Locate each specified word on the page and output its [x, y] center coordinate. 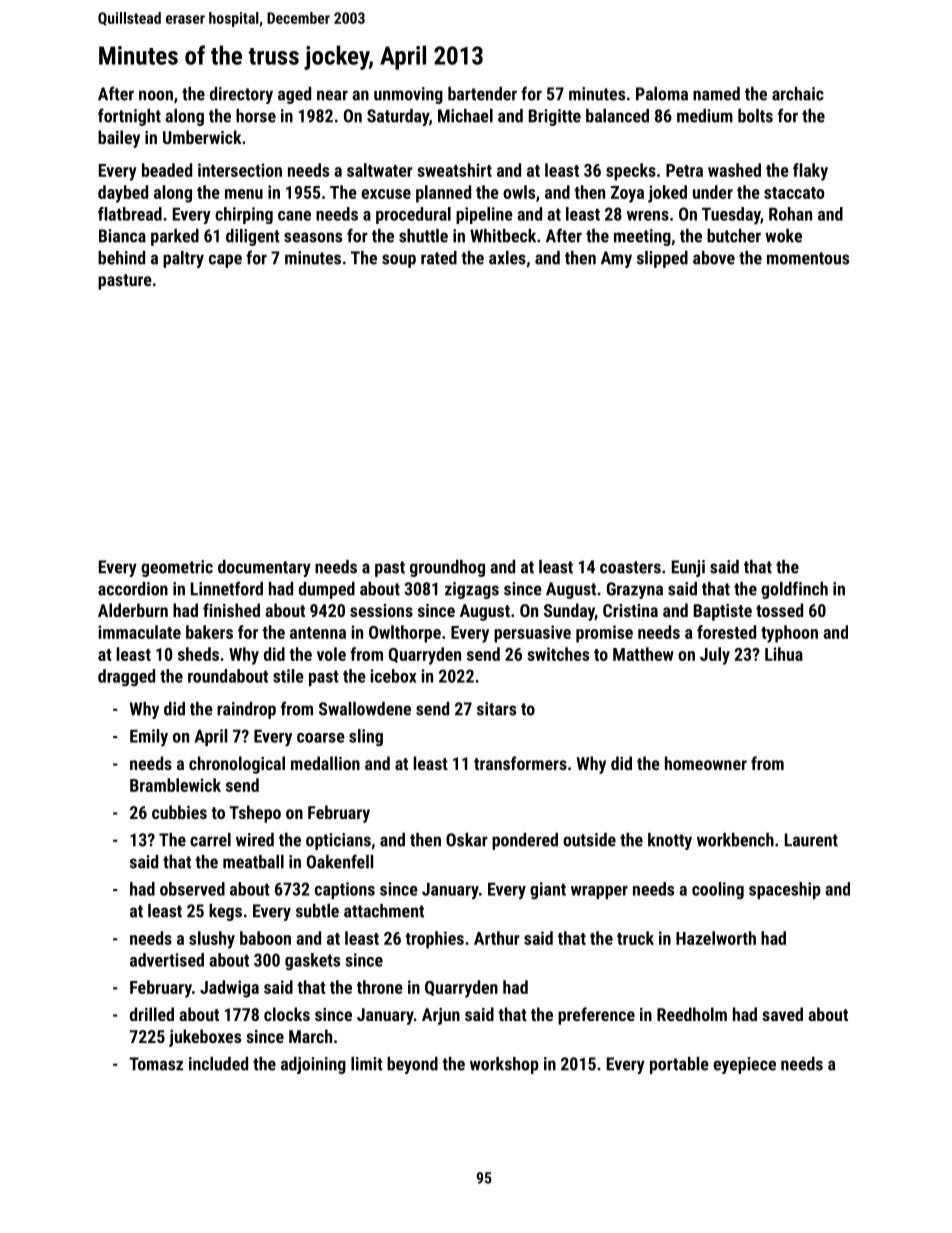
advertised [167, 960]
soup [399, 261]
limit [367, 1064]
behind [121, 258]
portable [679, 1065]
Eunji [688, 568]
